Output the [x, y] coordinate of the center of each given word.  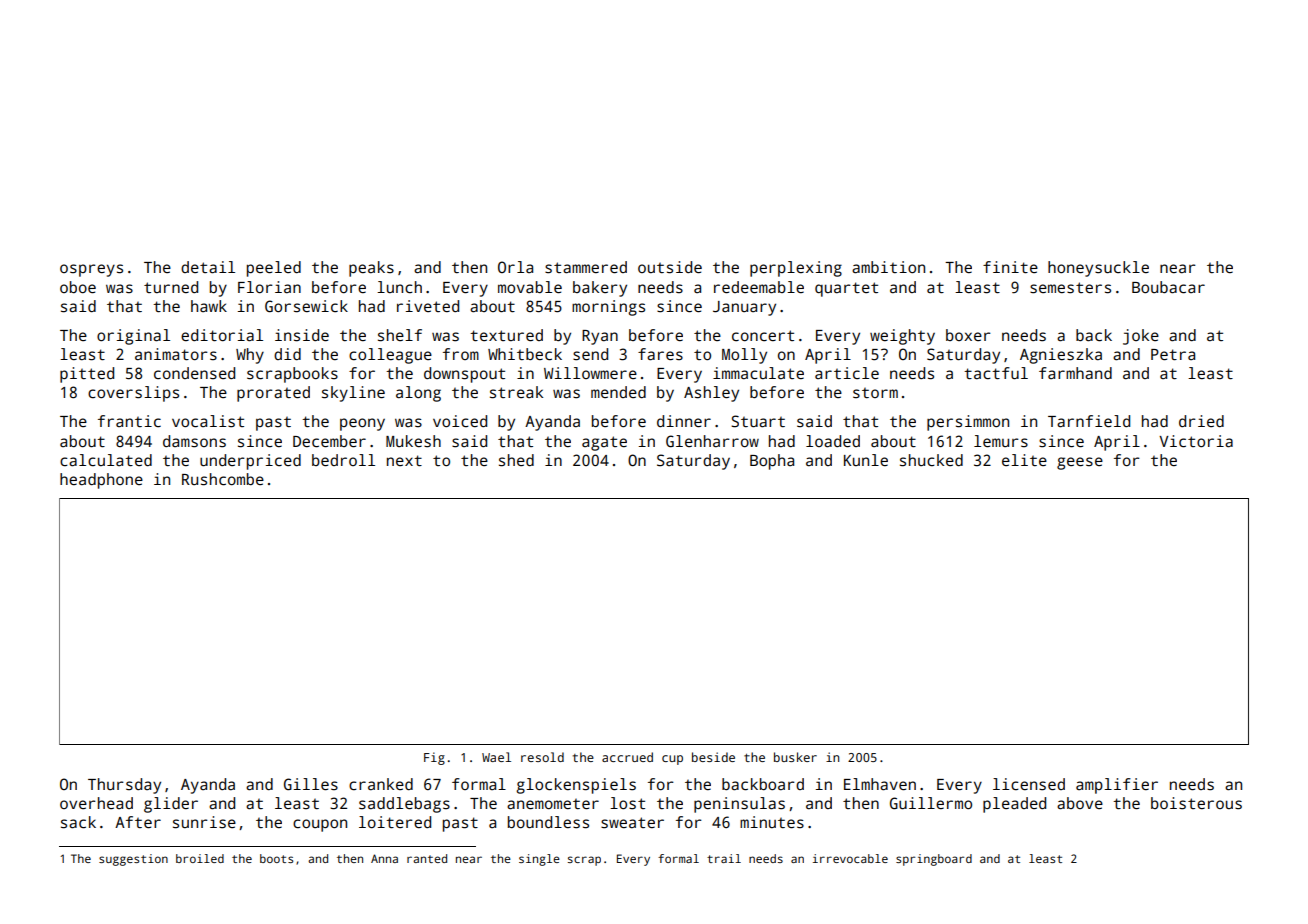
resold [542, 757]
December [329, 441]
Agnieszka [1061, 356]
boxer [968, 335]
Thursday [124, 786]
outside [670, 267]
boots [276, 858]
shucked [931, 460]
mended [618, 392]
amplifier [1117, 786]
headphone [101, 481]
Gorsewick [306, 306]
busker [795, 757]
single [539, 860]
